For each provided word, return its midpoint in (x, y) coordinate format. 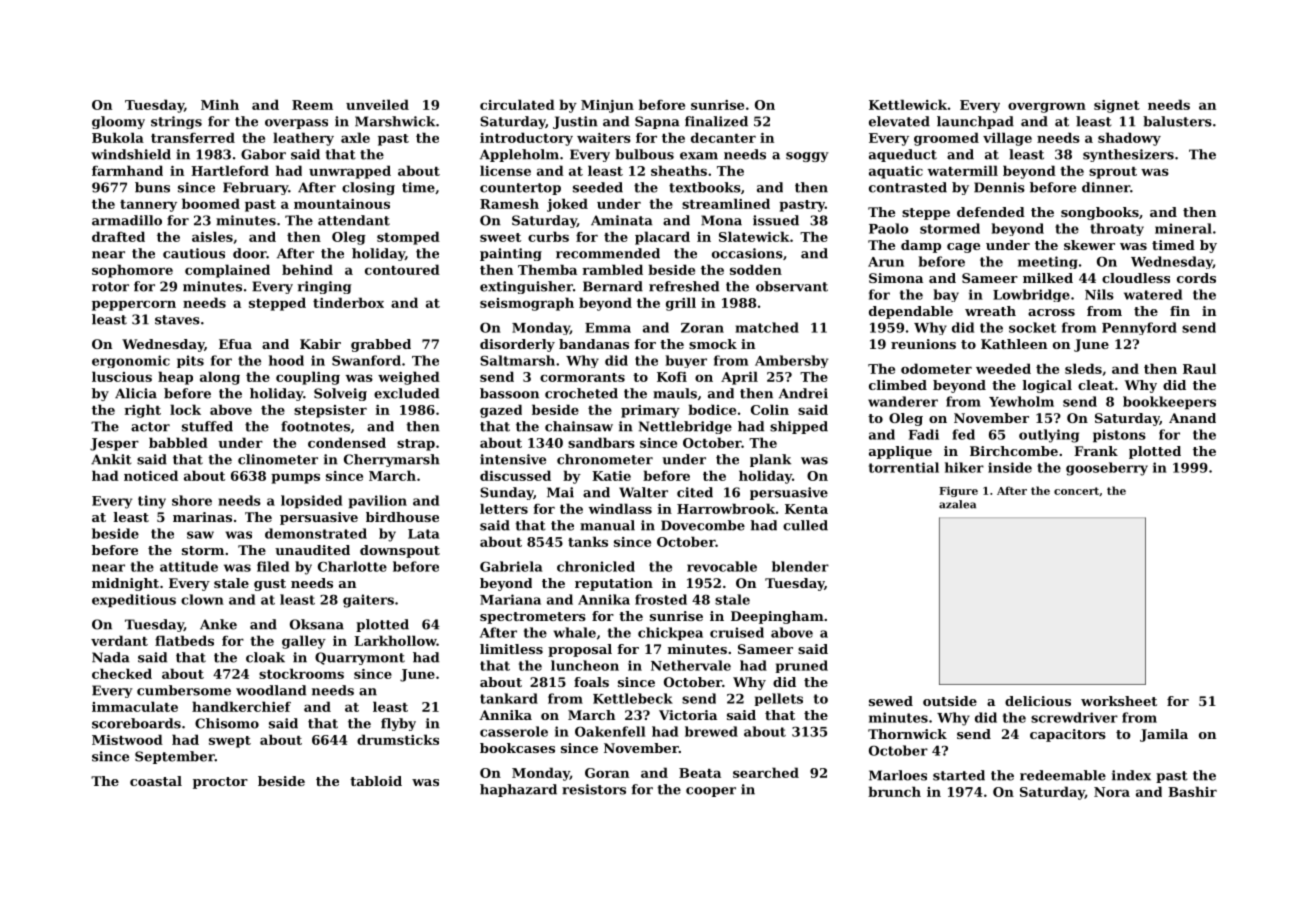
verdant (119, 640)
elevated (899, 121)
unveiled (377, 104)
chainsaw (579, 426)
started (959, 775)
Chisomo (227, 723)
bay (946, 295)
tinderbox (348, 302)
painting (511, 254)
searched (766, 772)
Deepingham (777, 617)
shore (192, 500)
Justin (575, 122)
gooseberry (1107, 469)
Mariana (510, 599)
